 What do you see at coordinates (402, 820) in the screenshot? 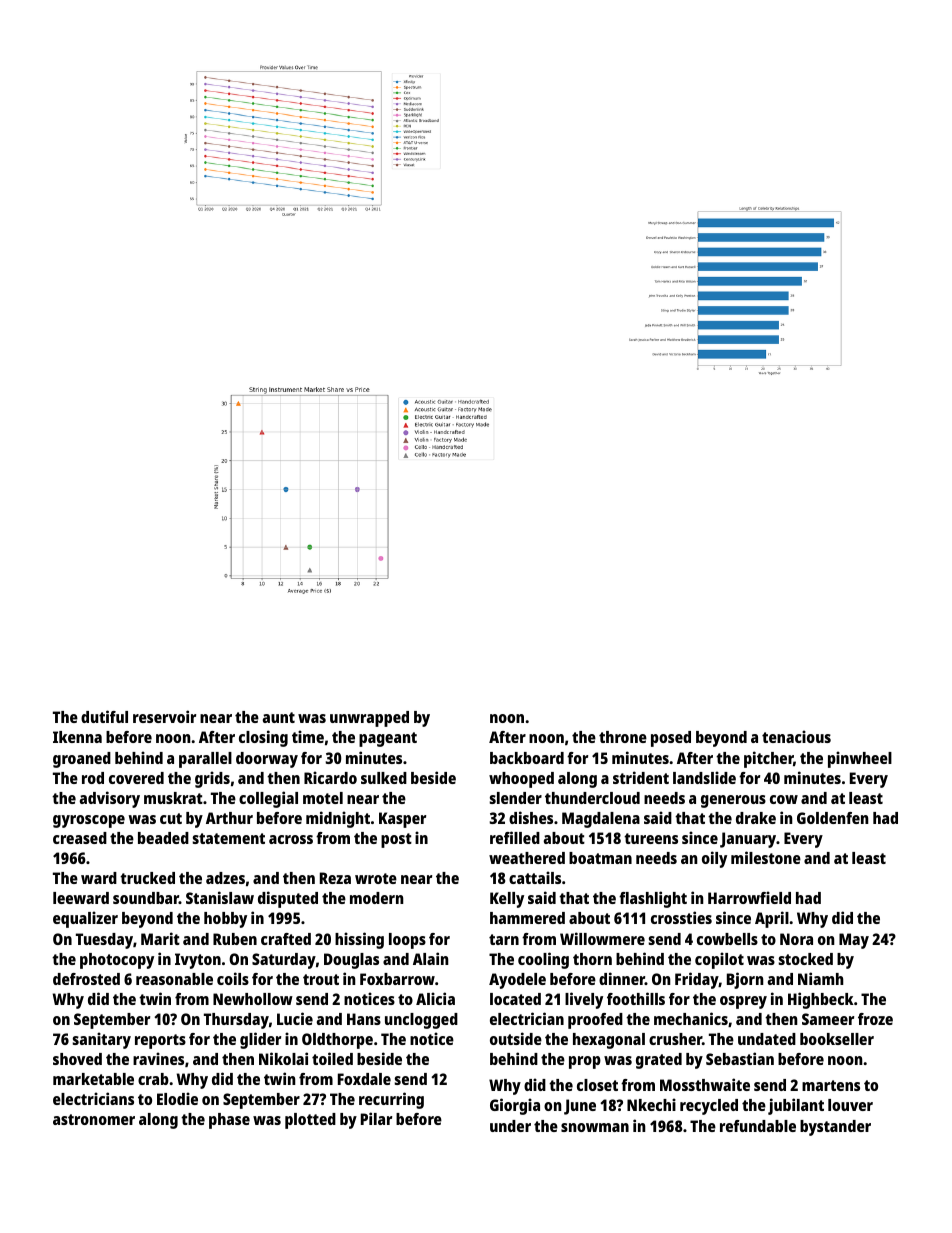
I see `Kasper` at bounding box center [402, 820].
